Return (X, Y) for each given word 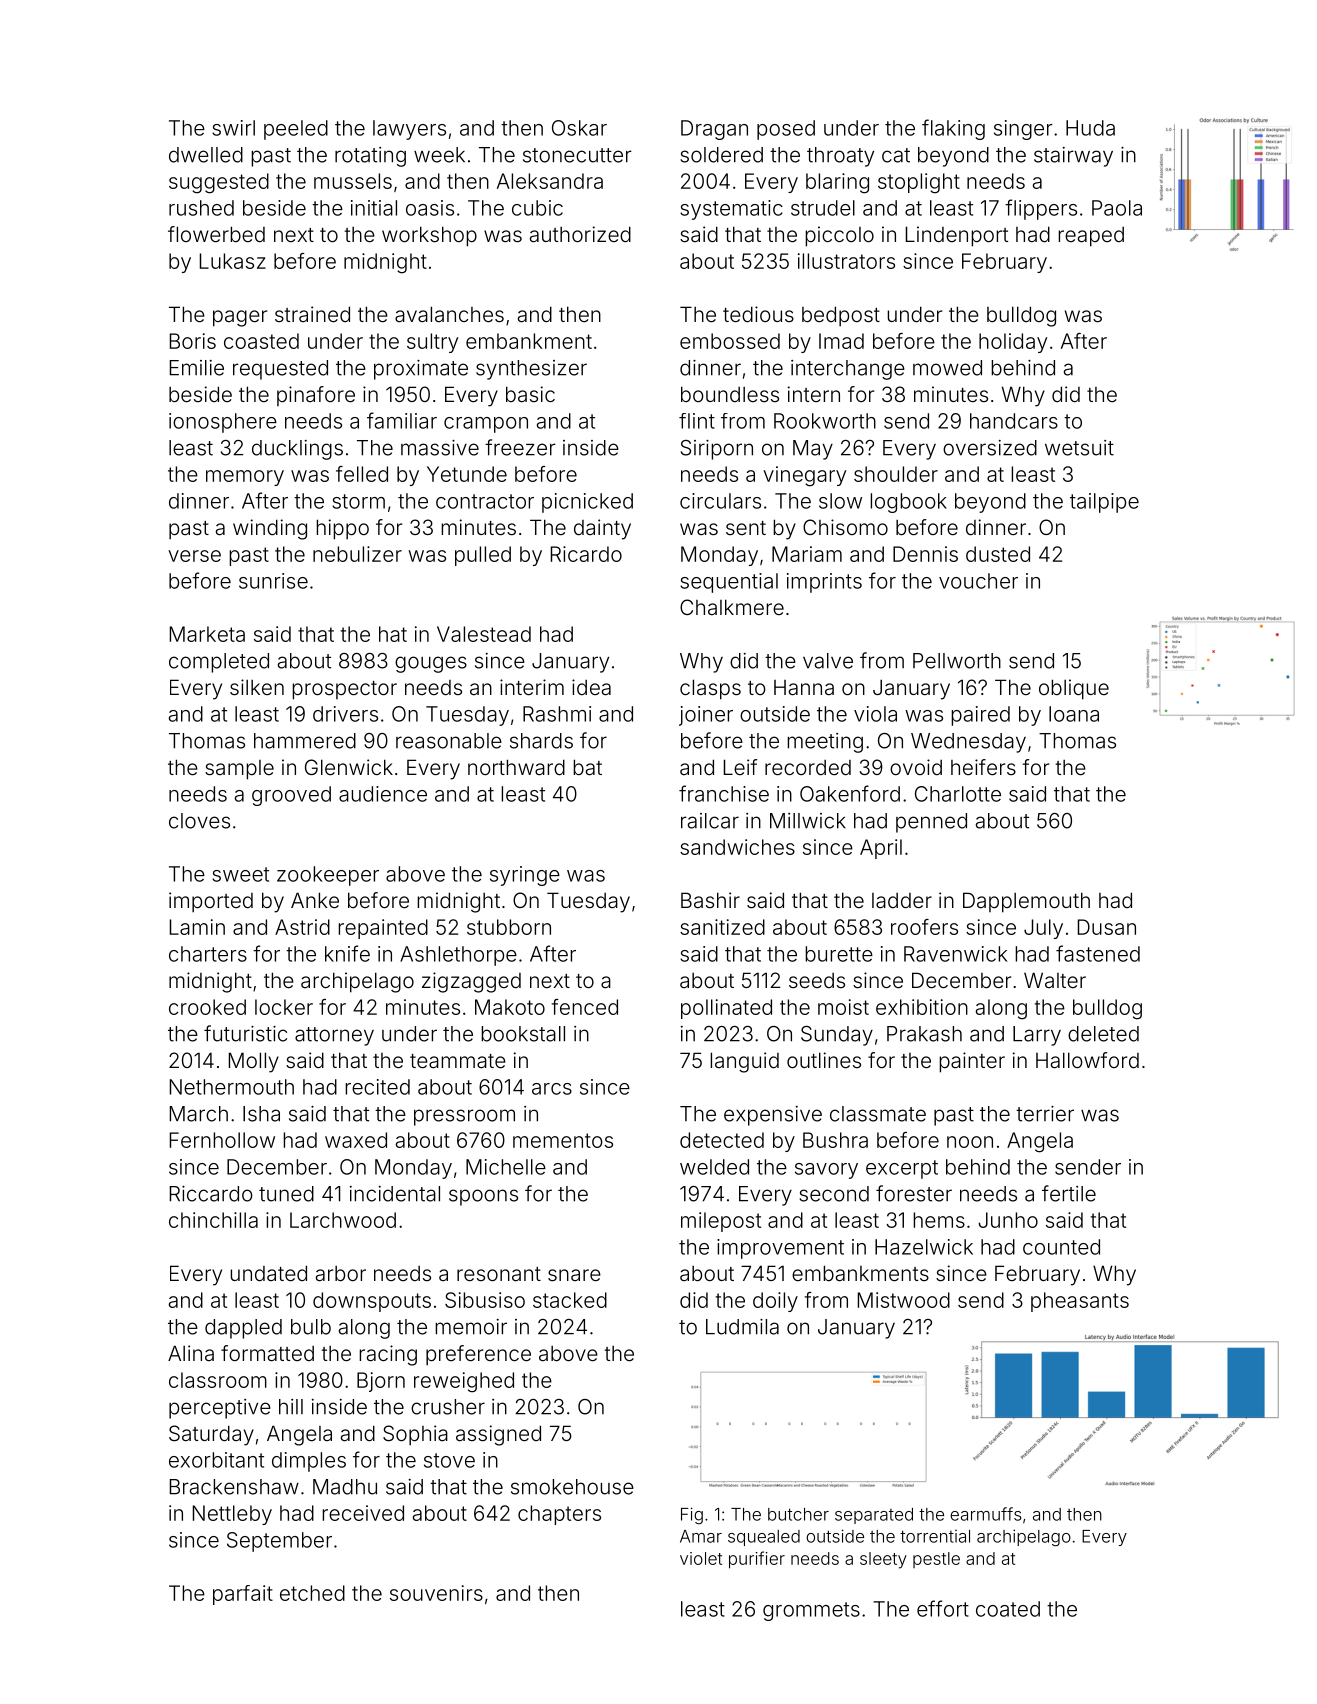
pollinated (726, 1009)
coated (1008, 1609)
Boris (193, 341)
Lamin (197, 927)
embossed (730, 341)
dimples (309, 1462)
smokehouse (572, 1487)
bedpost (841, 316)
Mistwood (904, 1300)
